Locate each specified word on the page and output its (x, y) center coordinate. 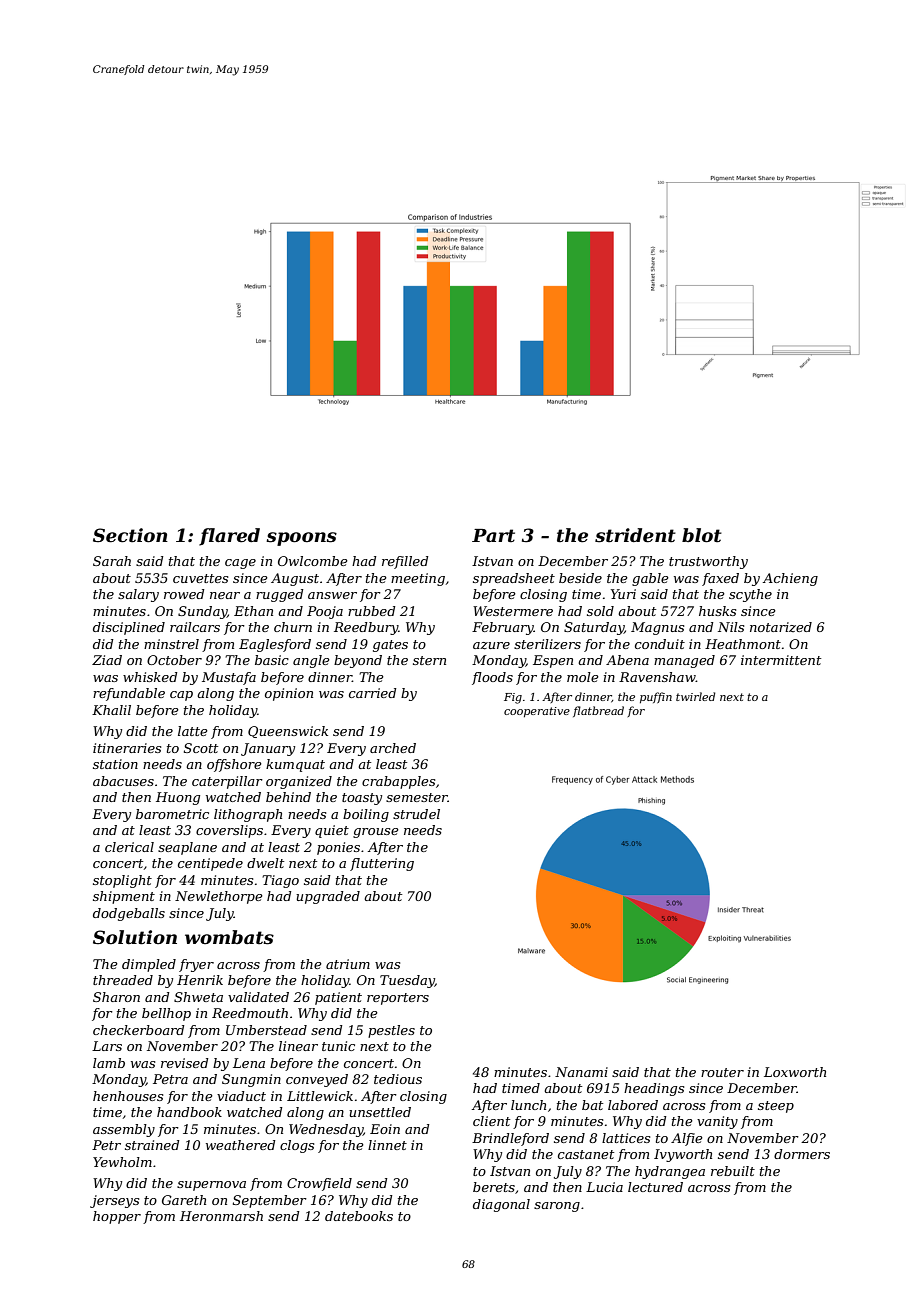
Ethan (253, 611)
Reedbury (366, 628)
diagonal (501, 1205)
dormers (802, 1154)
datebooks (359, 1216)
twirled (695, 696)
